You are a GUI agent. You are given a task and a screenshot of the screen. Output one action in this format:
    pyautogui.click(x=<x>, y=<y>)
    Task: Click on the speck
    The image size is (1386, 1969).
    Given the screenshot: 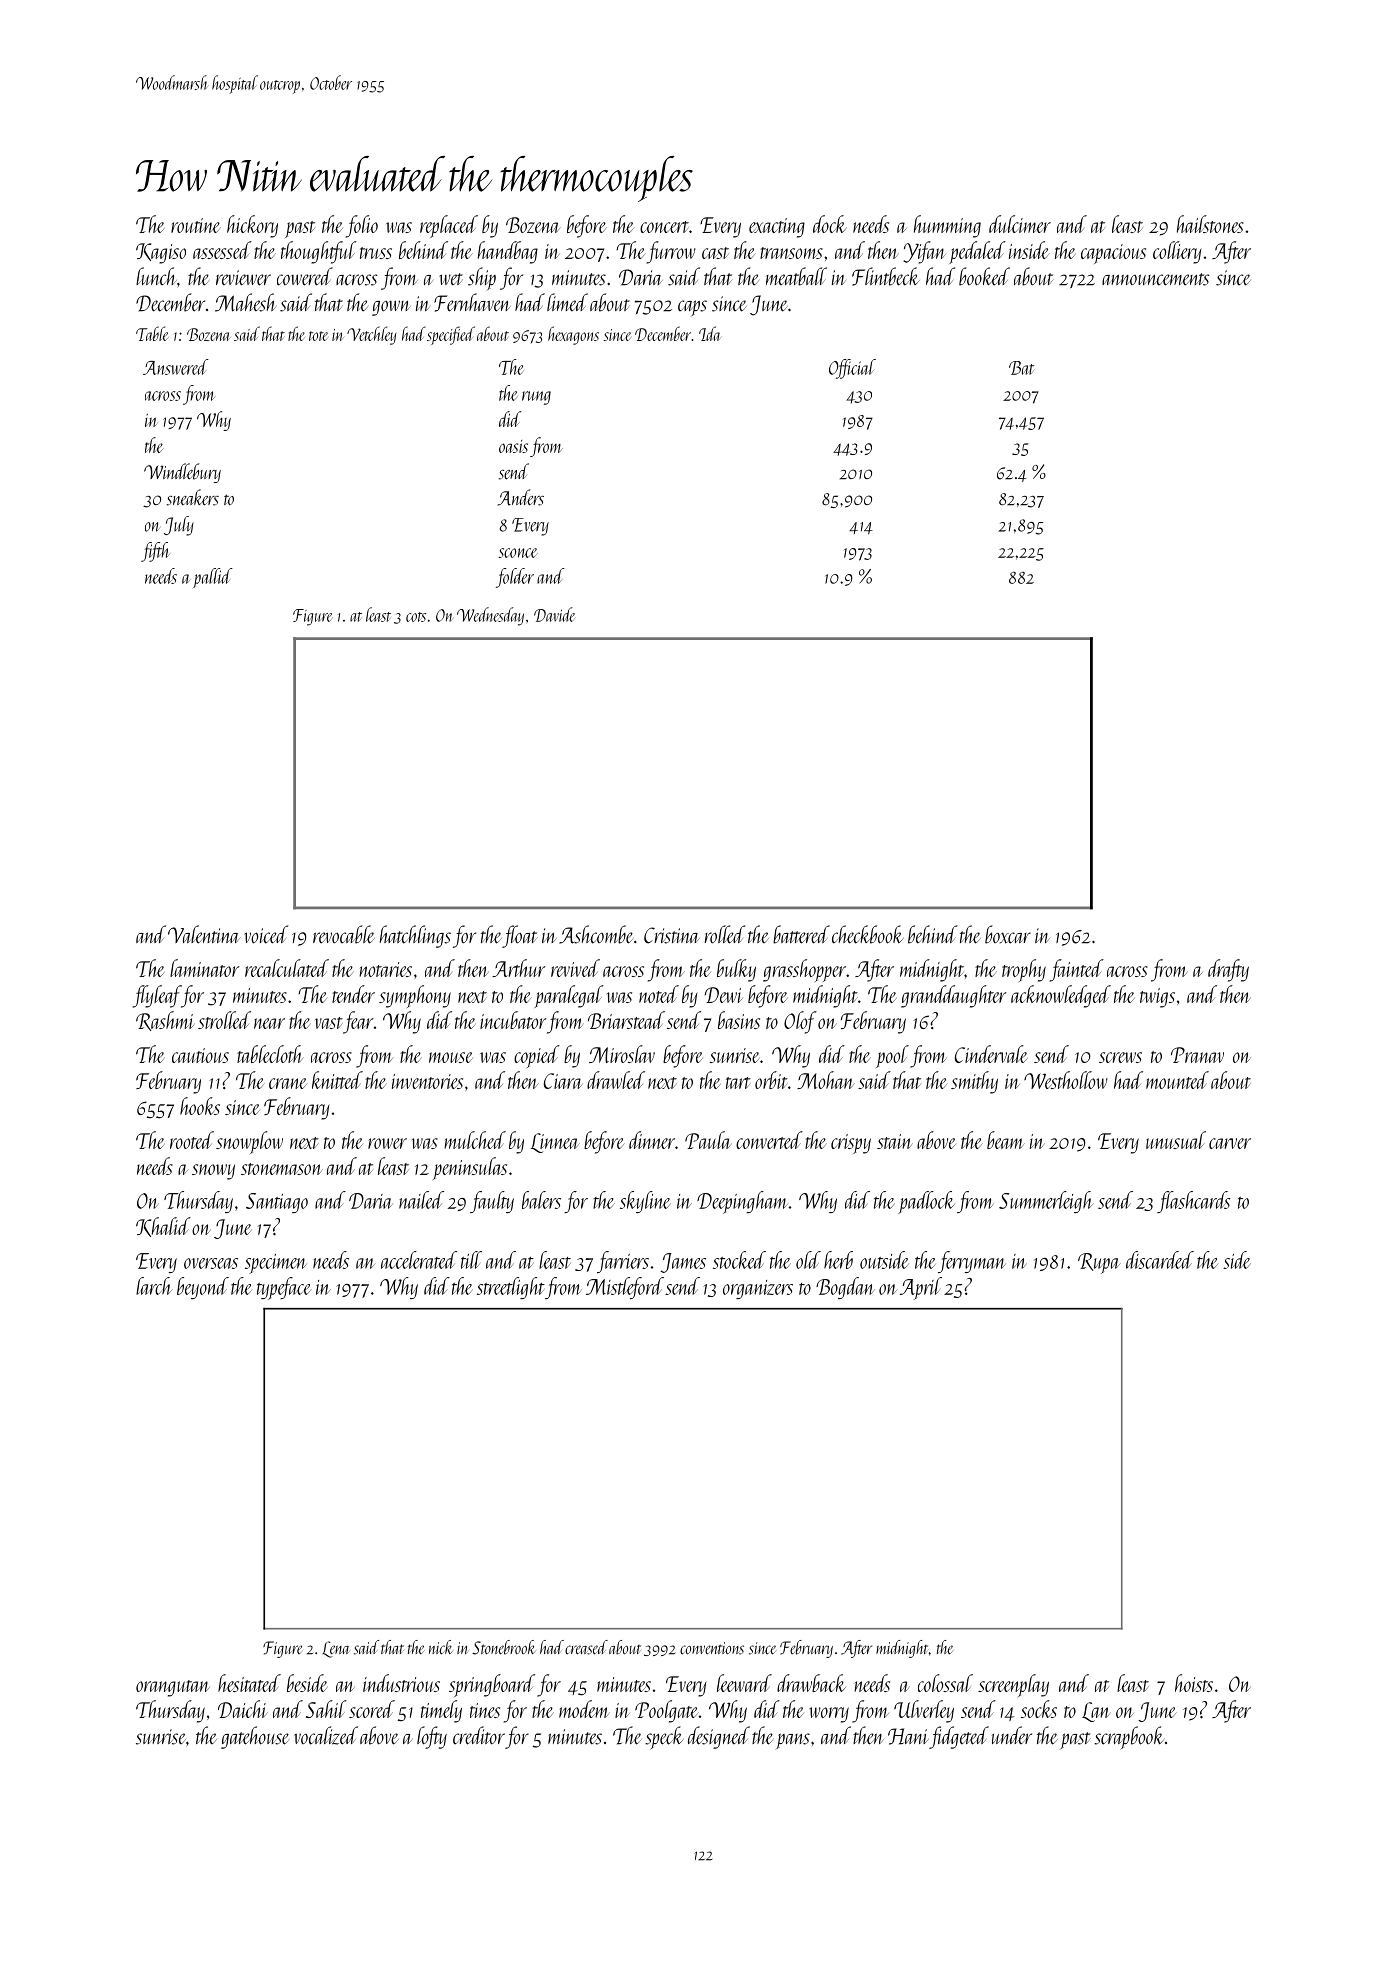 What is the action you would take?
    pyautogui.click(x=664, y=1738)
